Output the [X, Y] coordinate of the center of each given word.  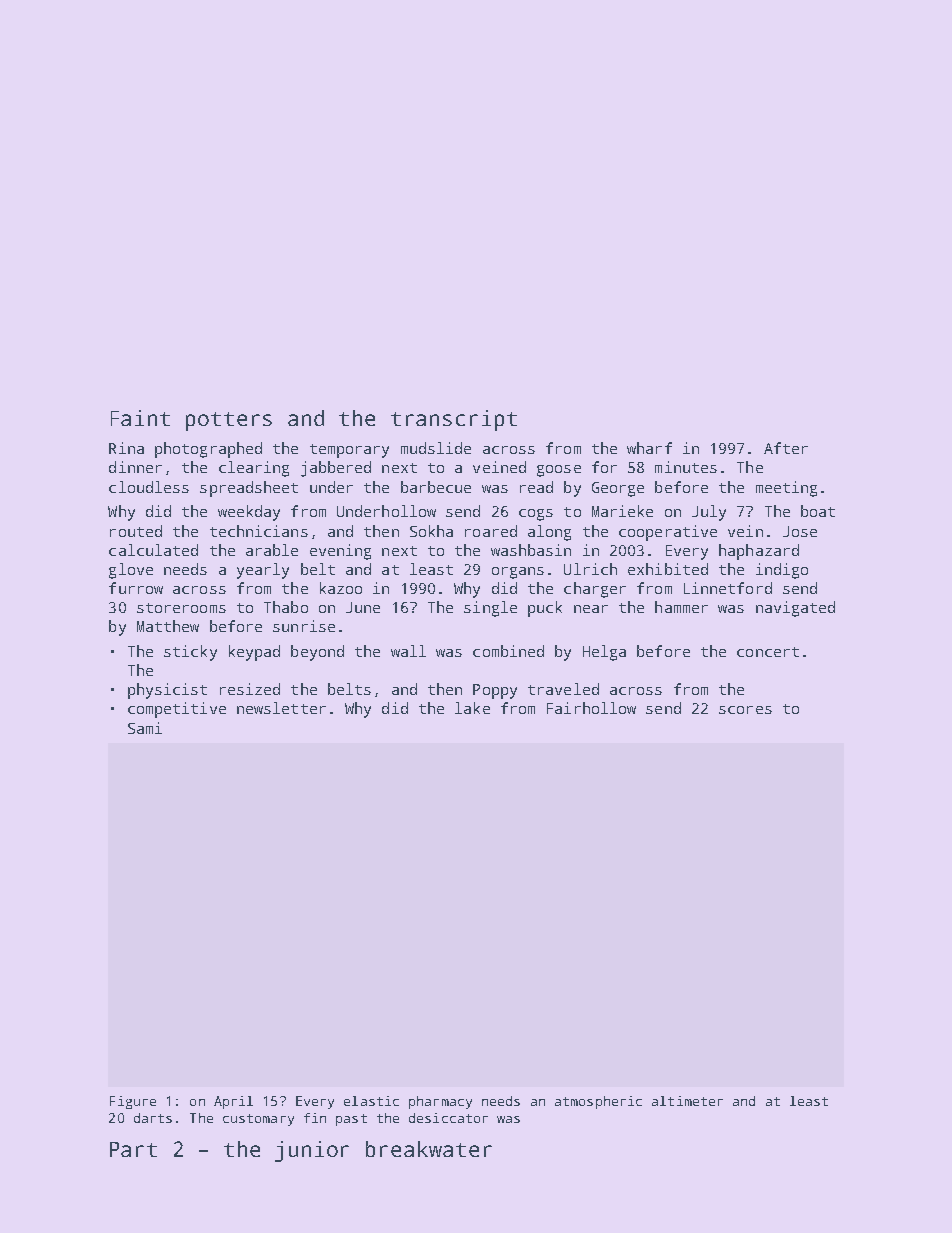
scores [745, 710]
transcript [454, 420]
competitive [177, 710]
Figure [133, 1102]
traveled [563, 689]
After [786, 448]
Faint [140, 418]
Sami [145, 728]
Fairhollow [591, 708]
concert [768, 652]
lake [472, 708]
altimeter [687, 1101]
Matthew [168, 626]
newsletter [281, 708]
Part [133, 1149]
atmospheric [598, 1102]
